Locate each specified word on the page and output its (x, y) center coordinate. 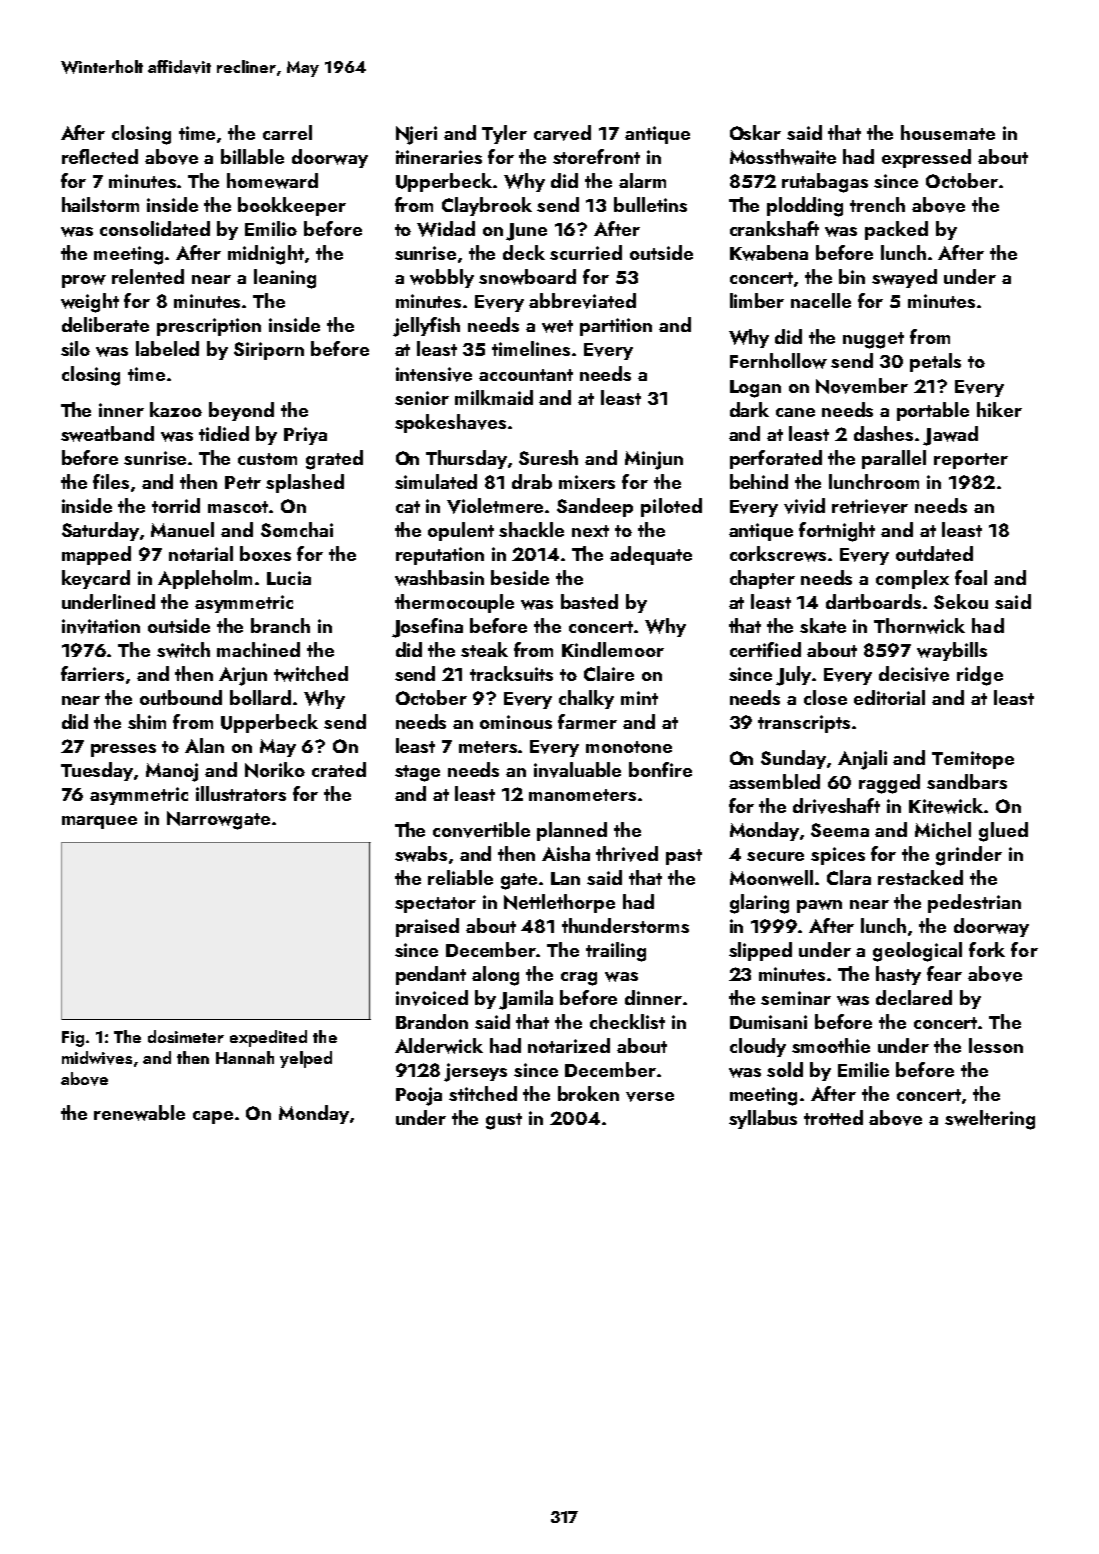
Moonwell (771, 878)
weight (90, 303)
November (862, 386)
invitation (101, 626)
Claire (609, 673)
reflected (100, 156)
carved (562, 133)
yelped (306, 1059)
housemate (948, 132)
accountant (526, 375)
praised (427, 927)
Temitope (973, 760)
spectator (435, 905)
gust (504, 1121)
